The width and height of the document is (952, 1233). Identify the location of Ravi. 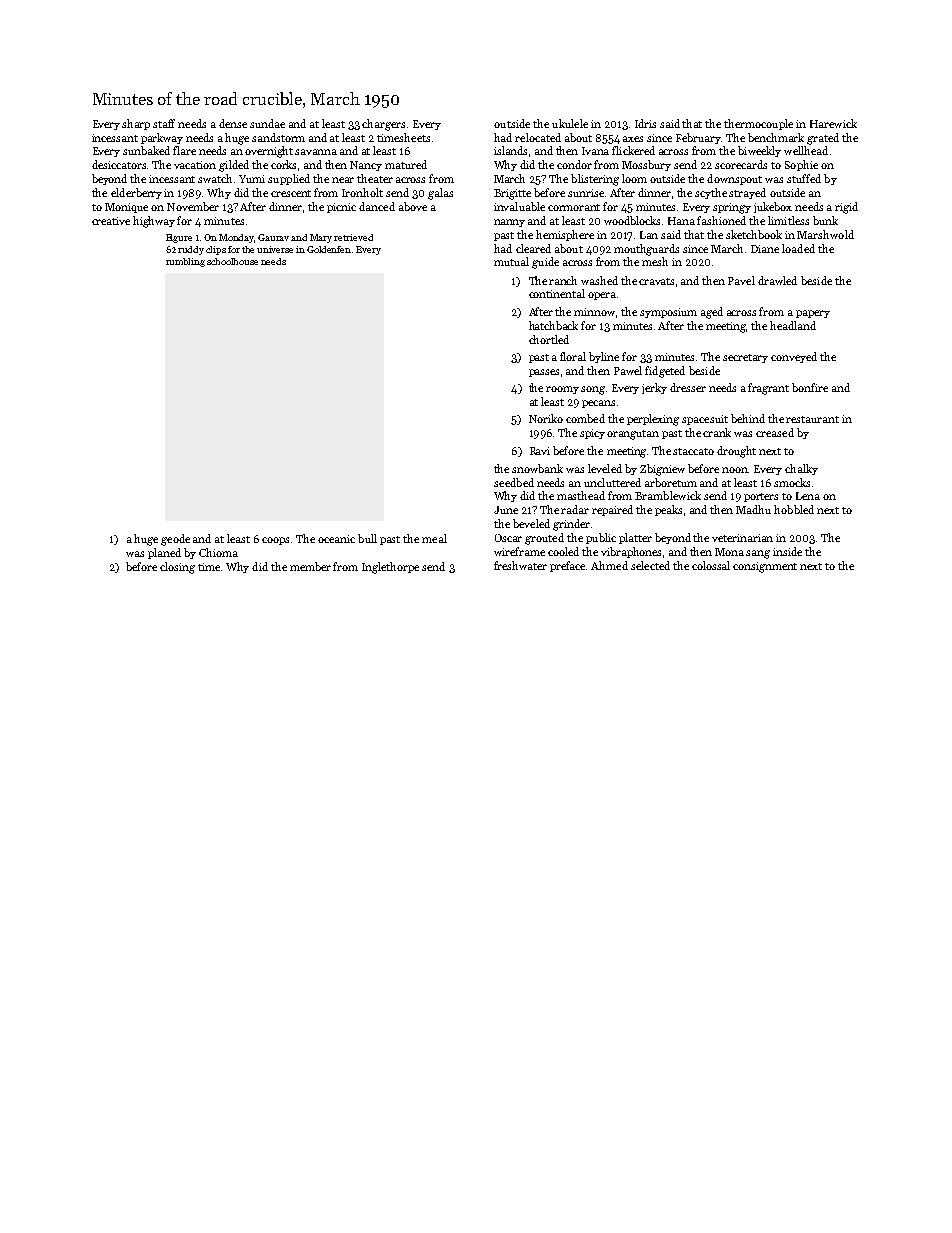
(540, 451).
